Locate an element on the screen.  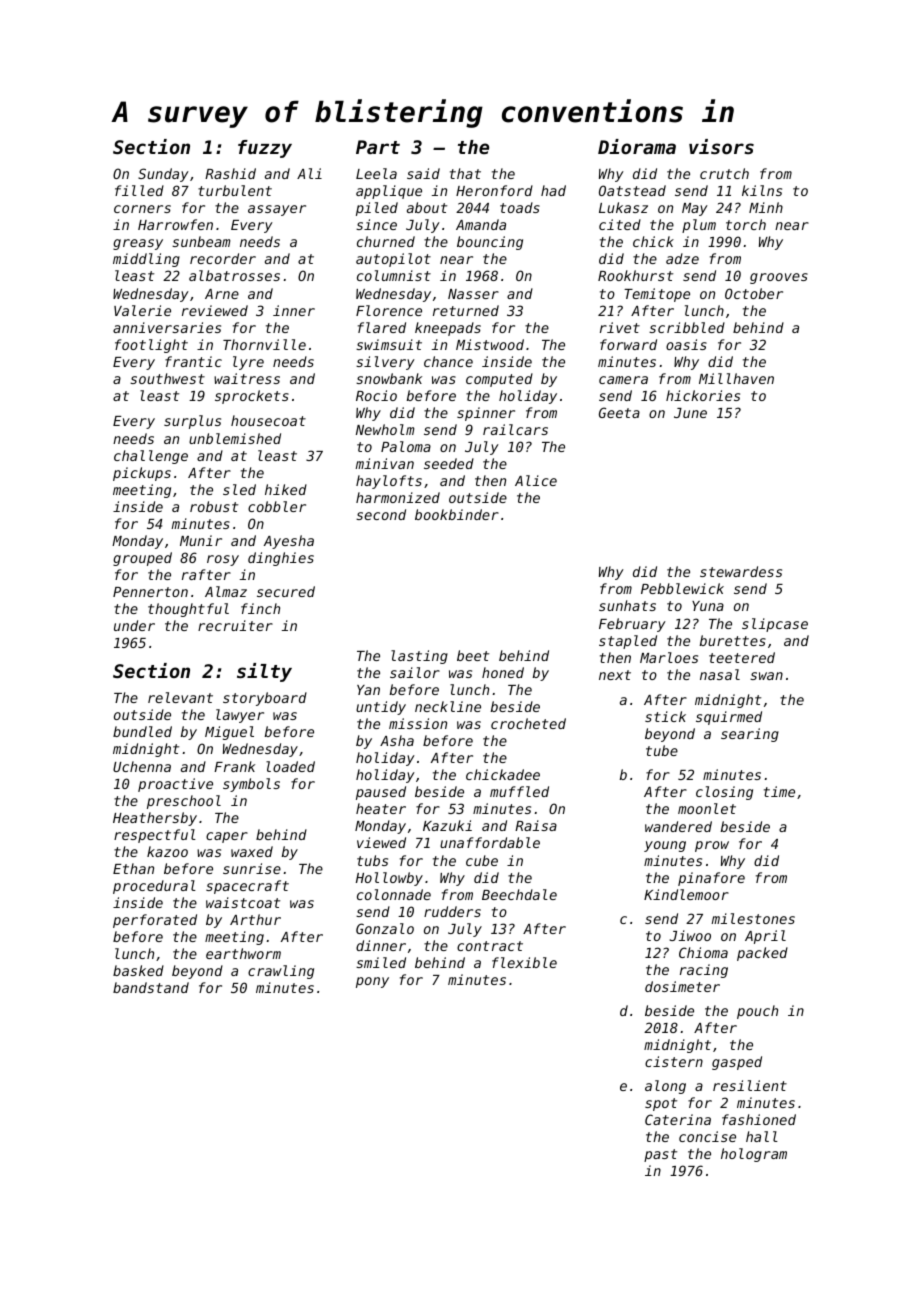
swan is located at coordinates (766, 676).
